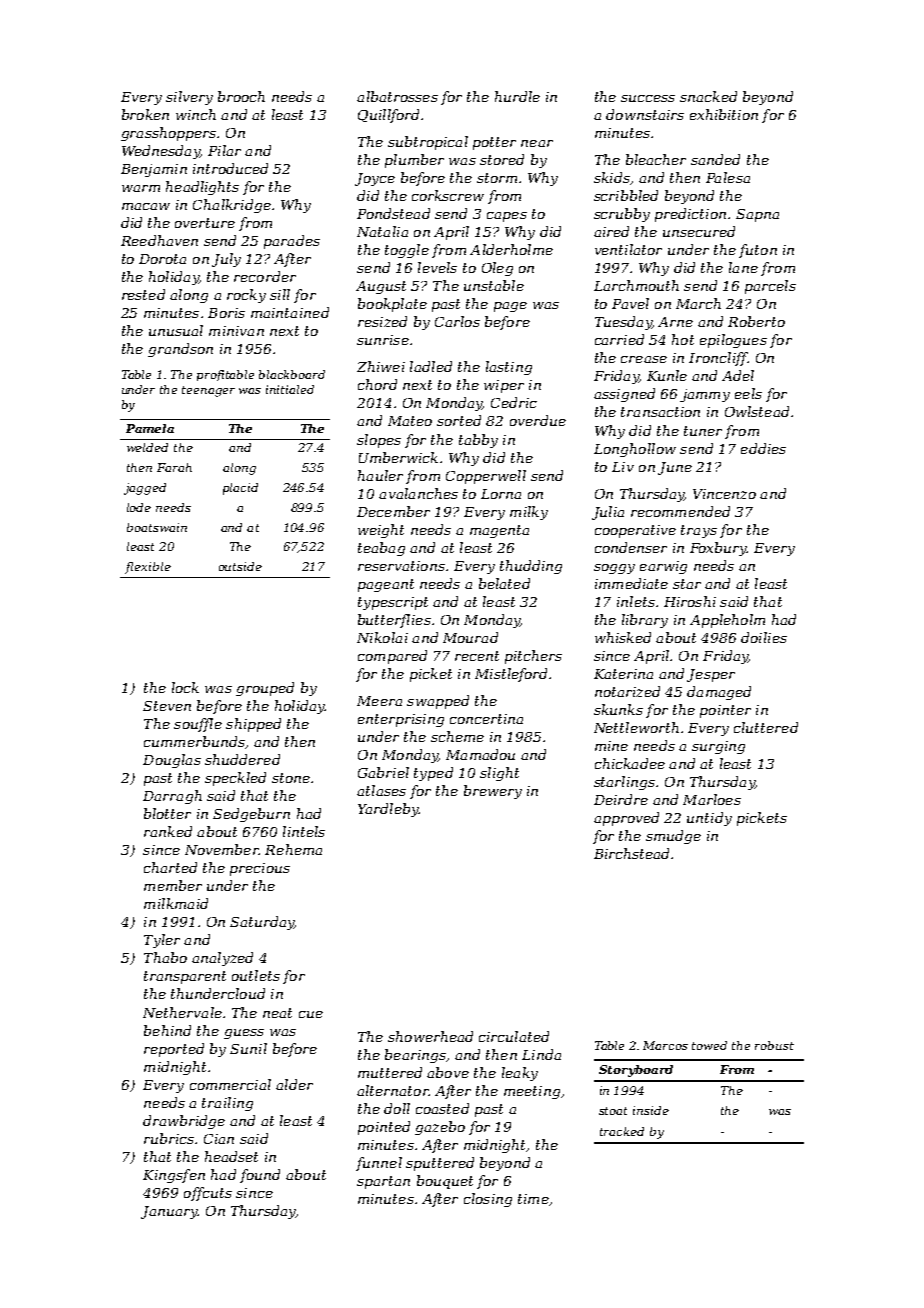 This screenshot has height=1308, width=924. I want to click on introduced, so click(230, 168).
